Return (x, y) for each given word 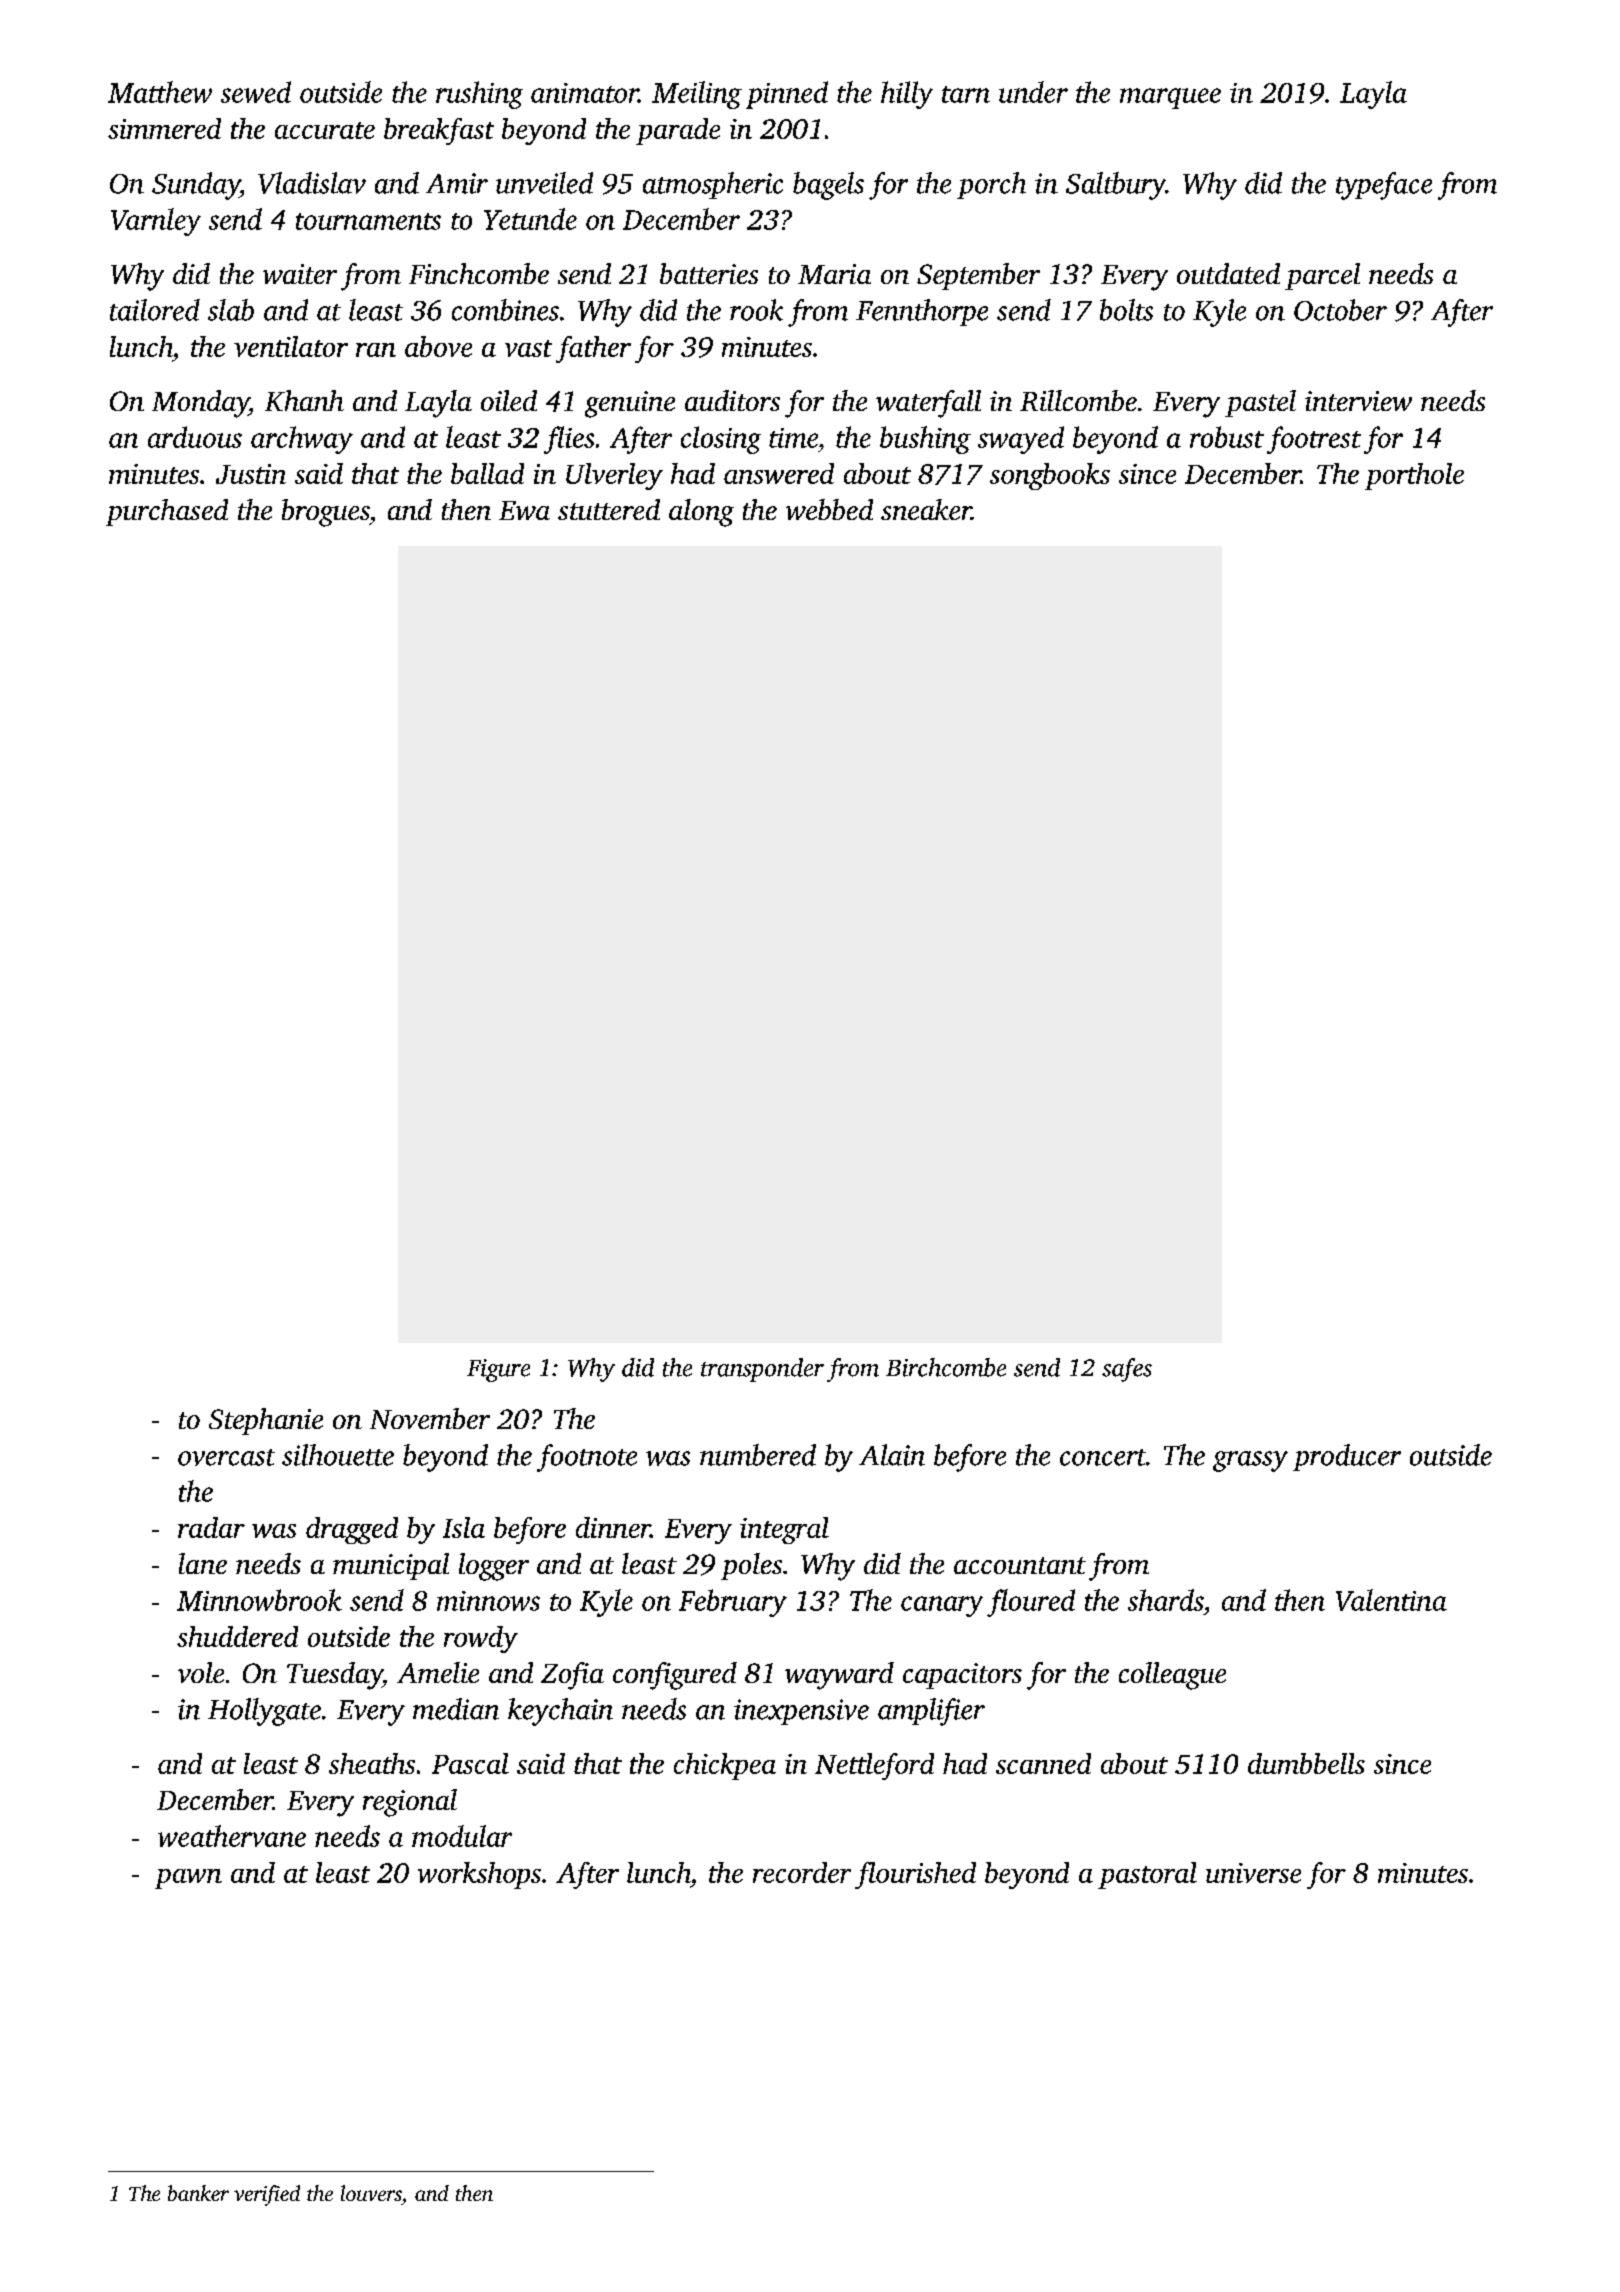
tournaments (368, 221)
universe (1253, 1873)
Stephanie (266, 1421)
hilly (907, 95)
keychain (560, 1712)
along (701, 513)
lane (203, 1563)
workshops (479, 1875)
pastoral (1147, 1875)
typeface (1384, 186)
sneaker (926, 509)
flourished (915, 1875)
